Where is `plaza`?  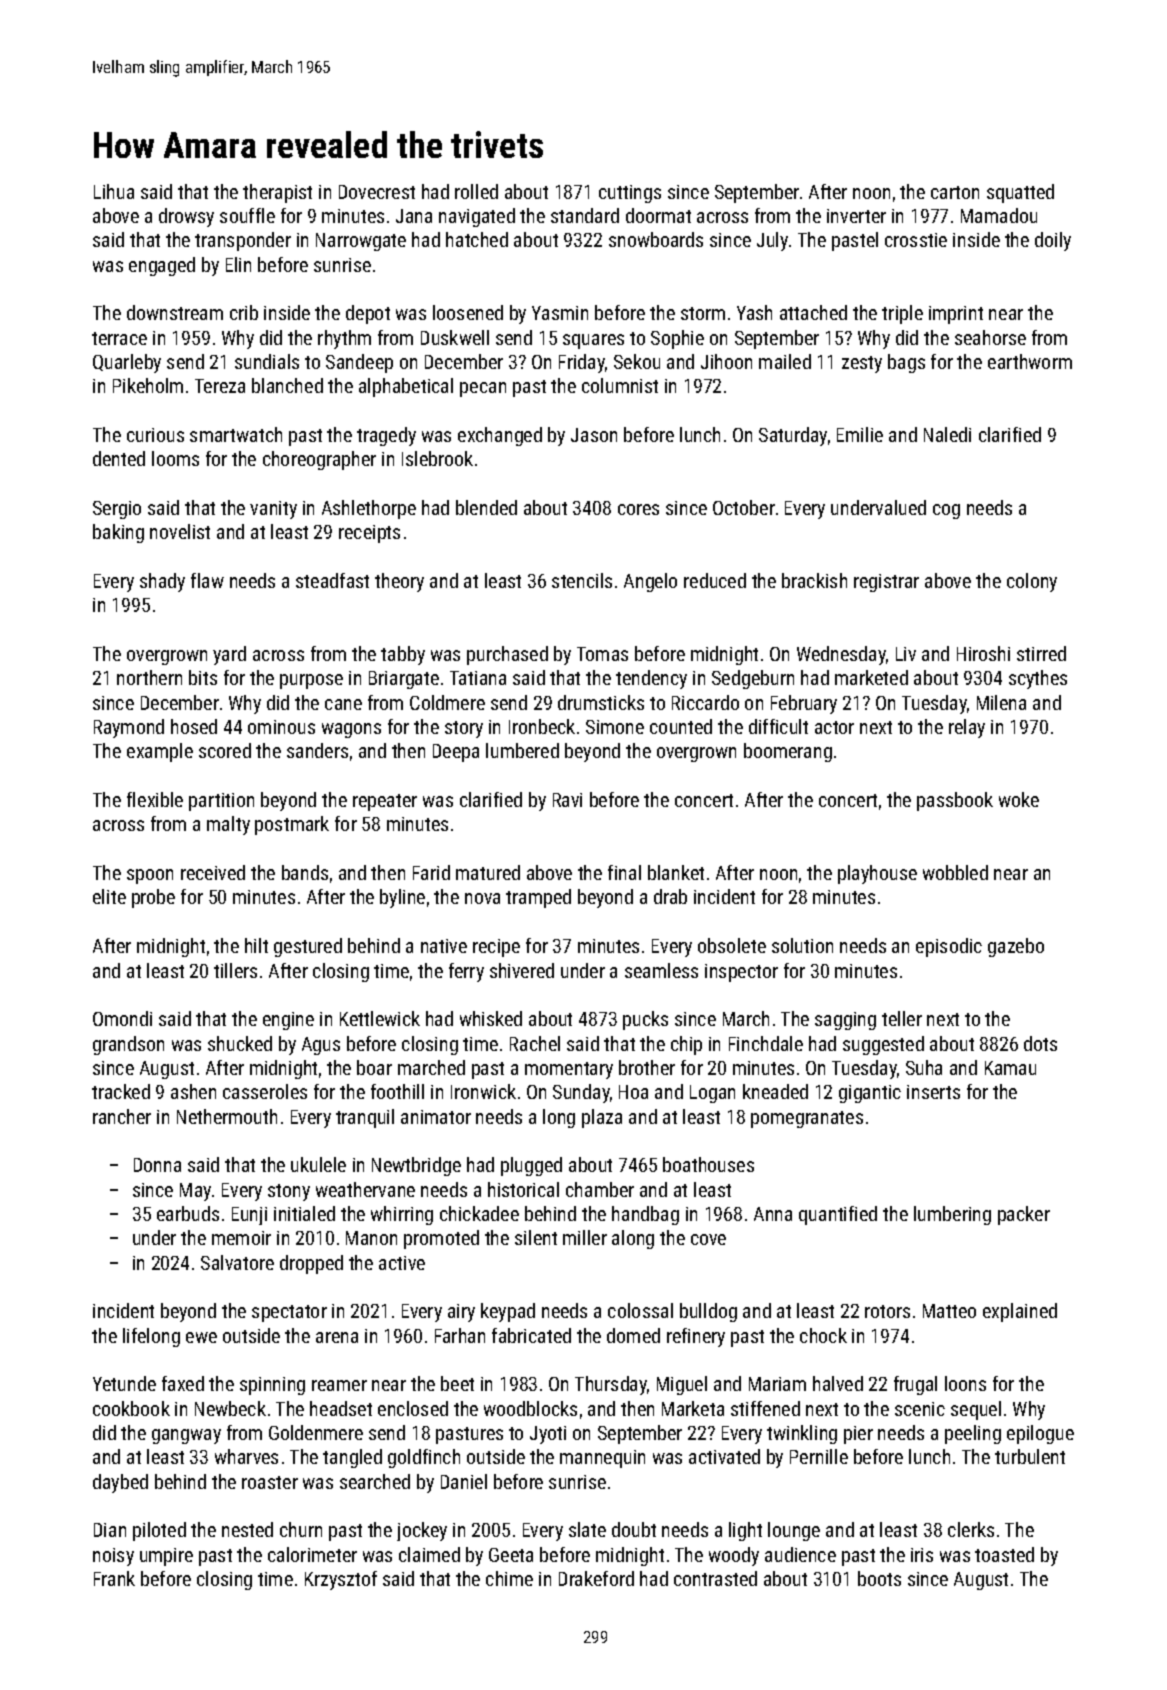 plaza is located at coordinates (602, 1118).
